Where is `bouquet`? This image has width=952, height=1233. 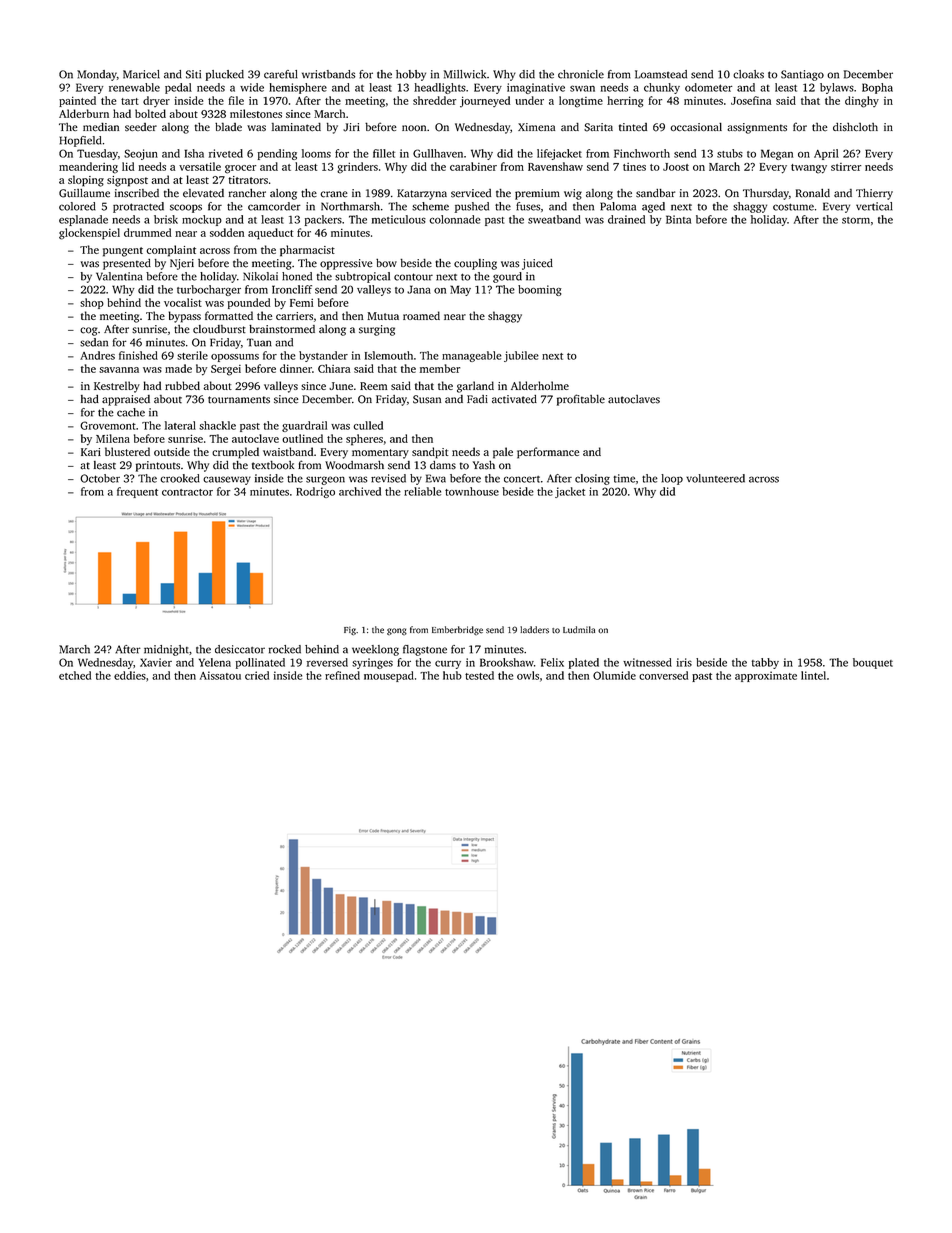
bouquet is located at coordinates (873, 663).
